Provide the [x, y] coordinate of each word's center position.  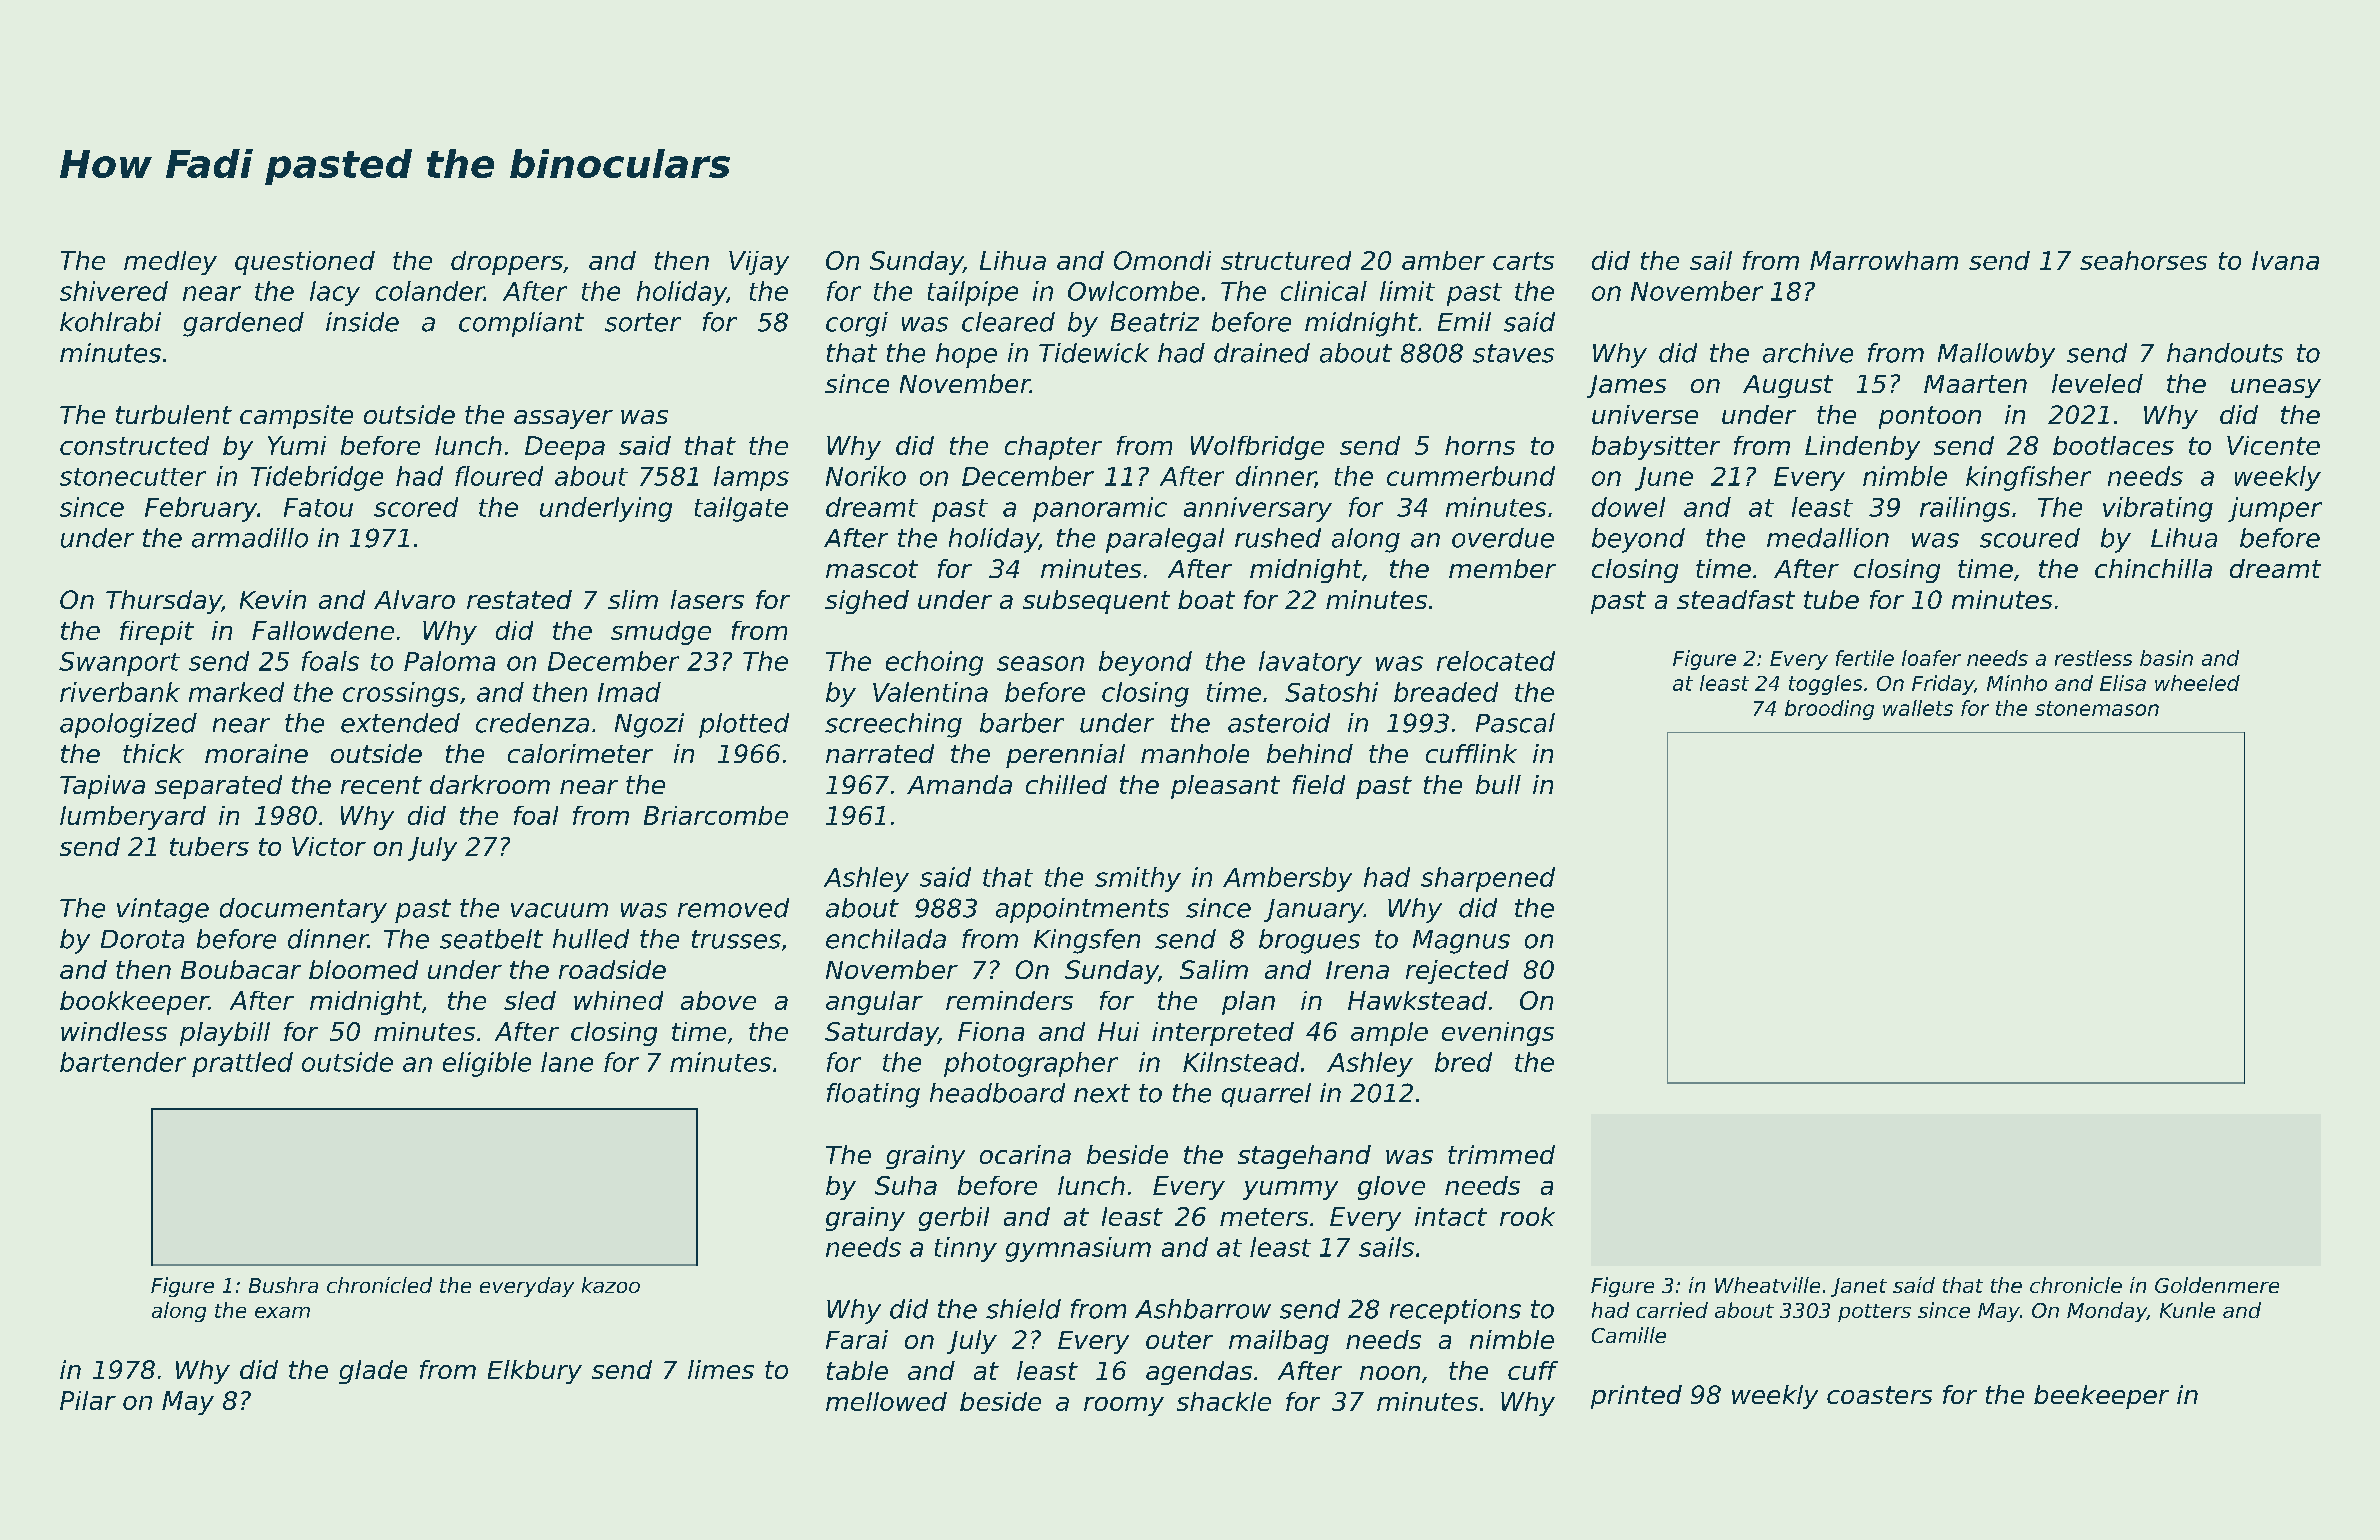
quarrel [1266, 1095]
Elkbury [535, 1372]
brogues [1309, 941]
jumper [2275, 509]
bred [1463, 1062]
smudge [661, 633]
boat [1206, 599]
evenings [1498, 1034]
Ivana [2285, 260]
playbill [225, 1034]
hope [966, 355]
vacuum [559, 910]
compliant [521, 324]
